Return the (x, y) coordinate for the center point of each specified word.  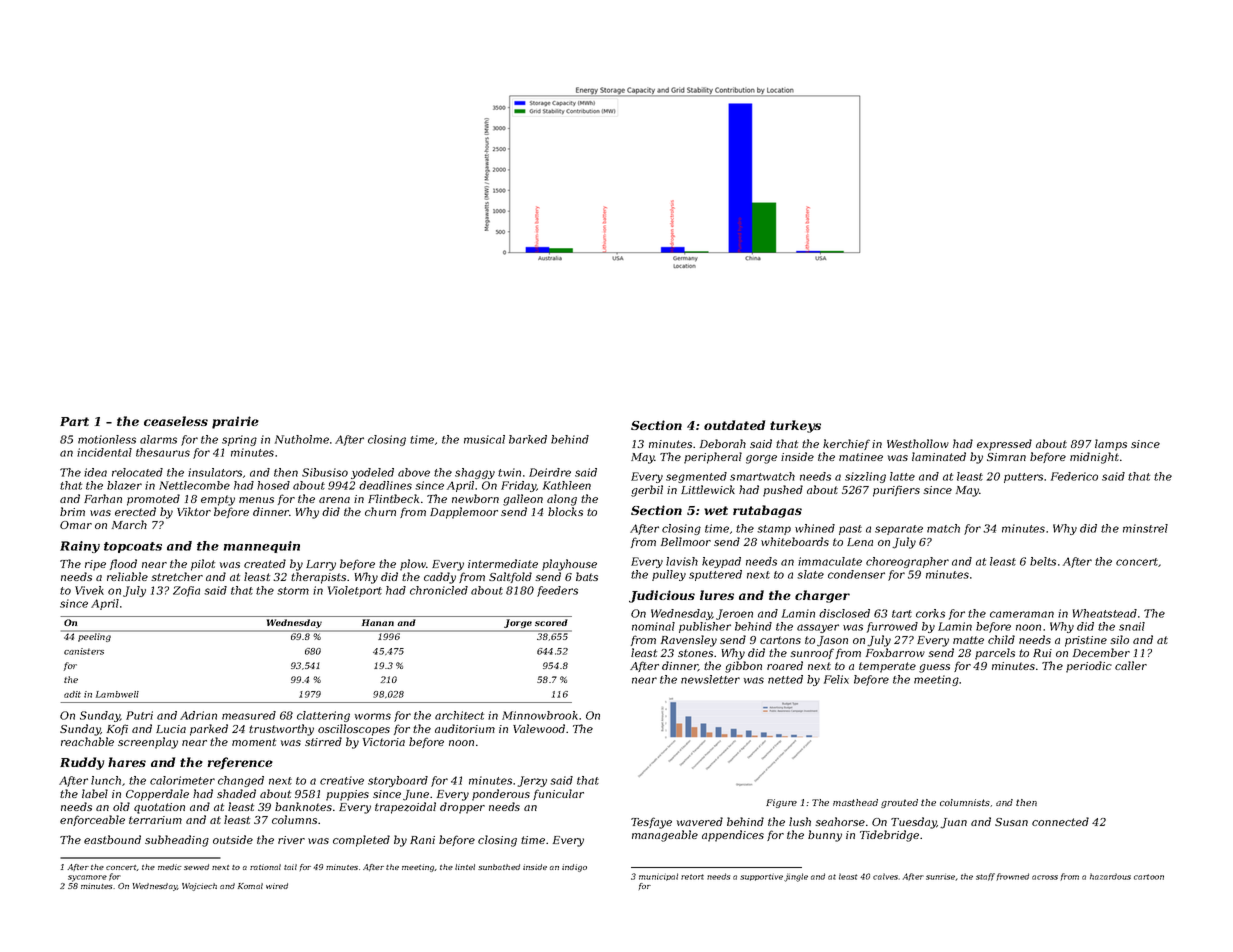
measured (249, 715)
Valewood (539, 728)
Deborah (723, 443)
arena (334, 500)
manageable (665, 836)
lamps (1111, 445)
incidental (104, 452)
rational (265, 867)
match (943, 528)
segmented (696, 477)
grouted (899, 803)
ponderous (501, 795)
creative (342, 780)
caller (1131, 665)
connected (1060, 821)
